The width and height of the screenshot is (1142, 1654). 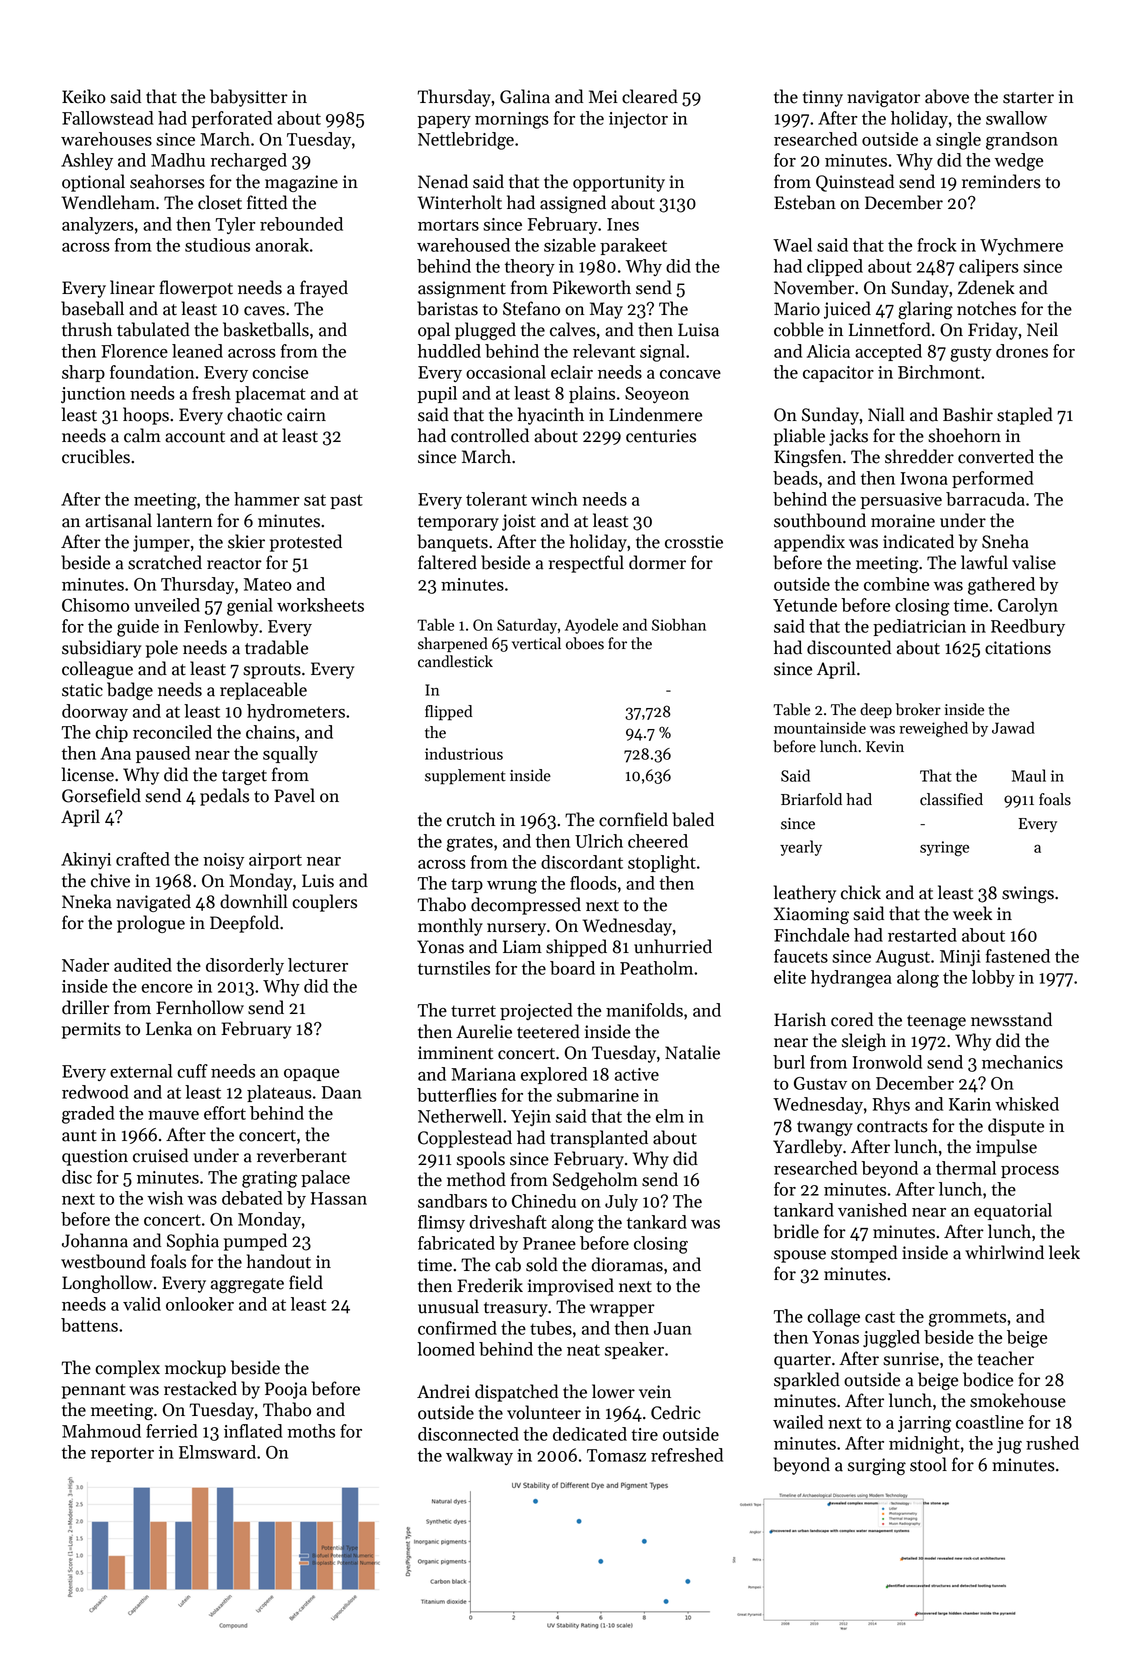 I want to click on walkway, so click(x=479, y=1456).
